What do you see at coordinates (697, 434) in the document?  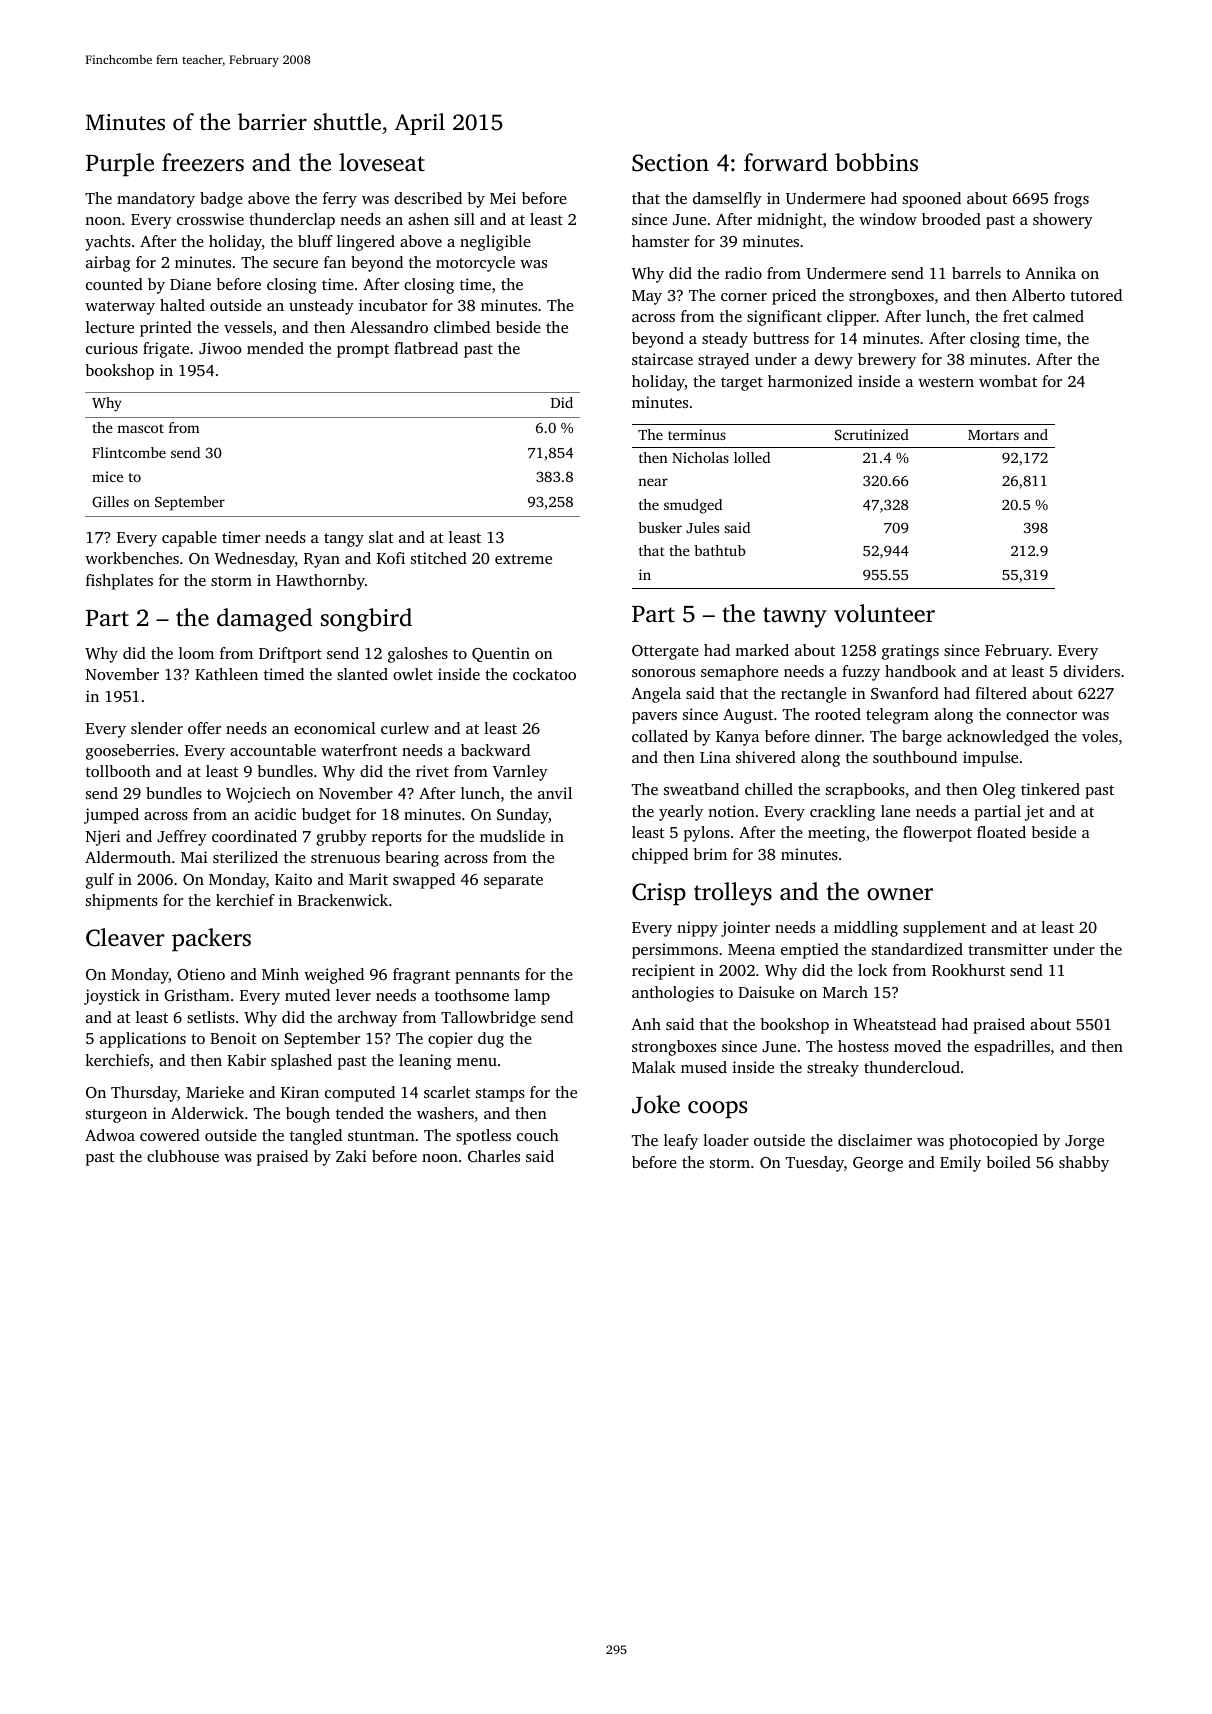 I see `terminus` at bounding box center [697, 434].
